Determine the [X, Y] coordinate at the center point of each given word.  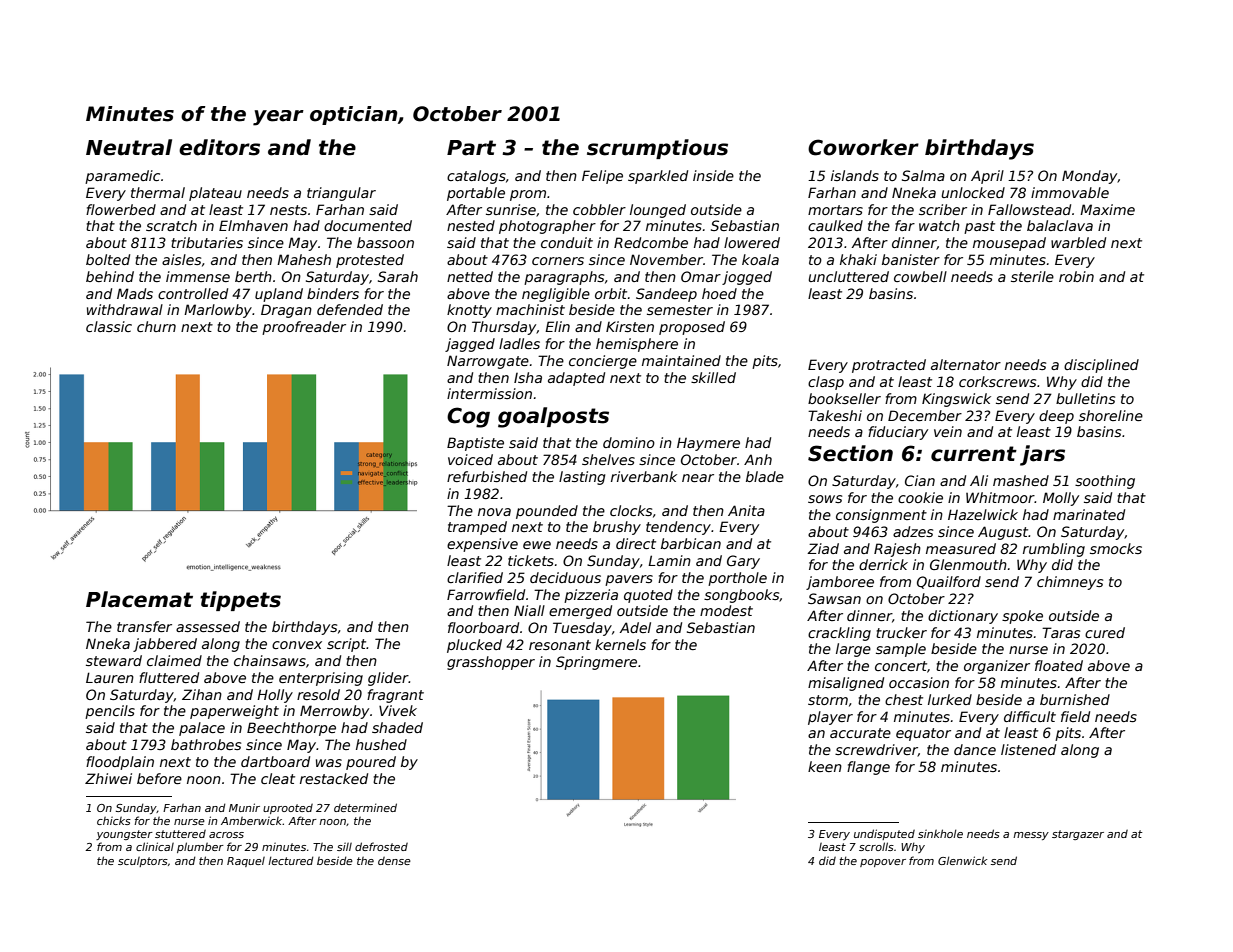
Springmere [596, 663]
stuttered [180, 834]
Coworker [863, 147]
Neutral [129, 147]
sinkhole [940, 833]
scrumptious [657, 149]
